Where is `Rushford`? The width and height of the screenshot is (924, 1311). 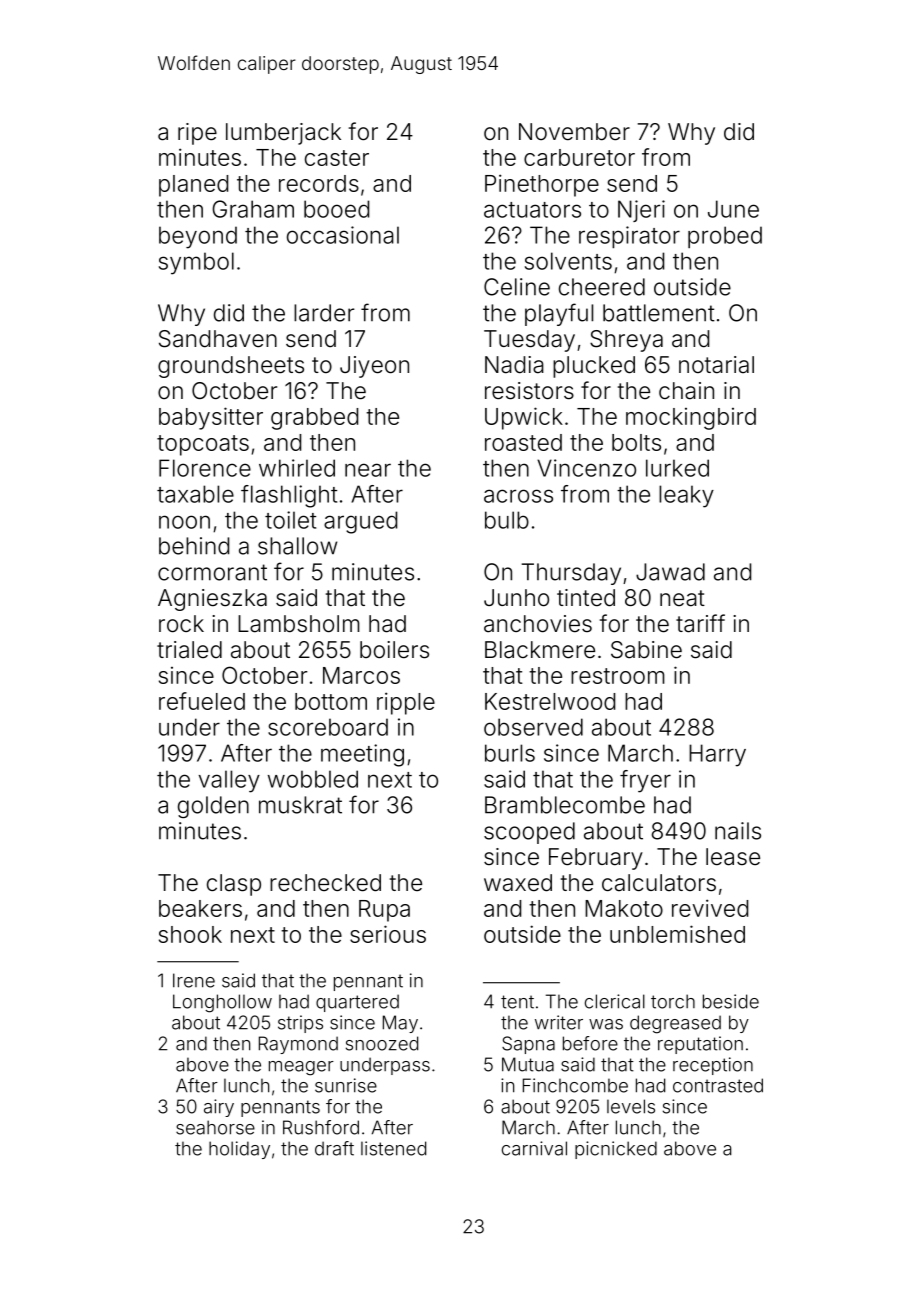 Rushford is located at coordinates (321, 1127).
